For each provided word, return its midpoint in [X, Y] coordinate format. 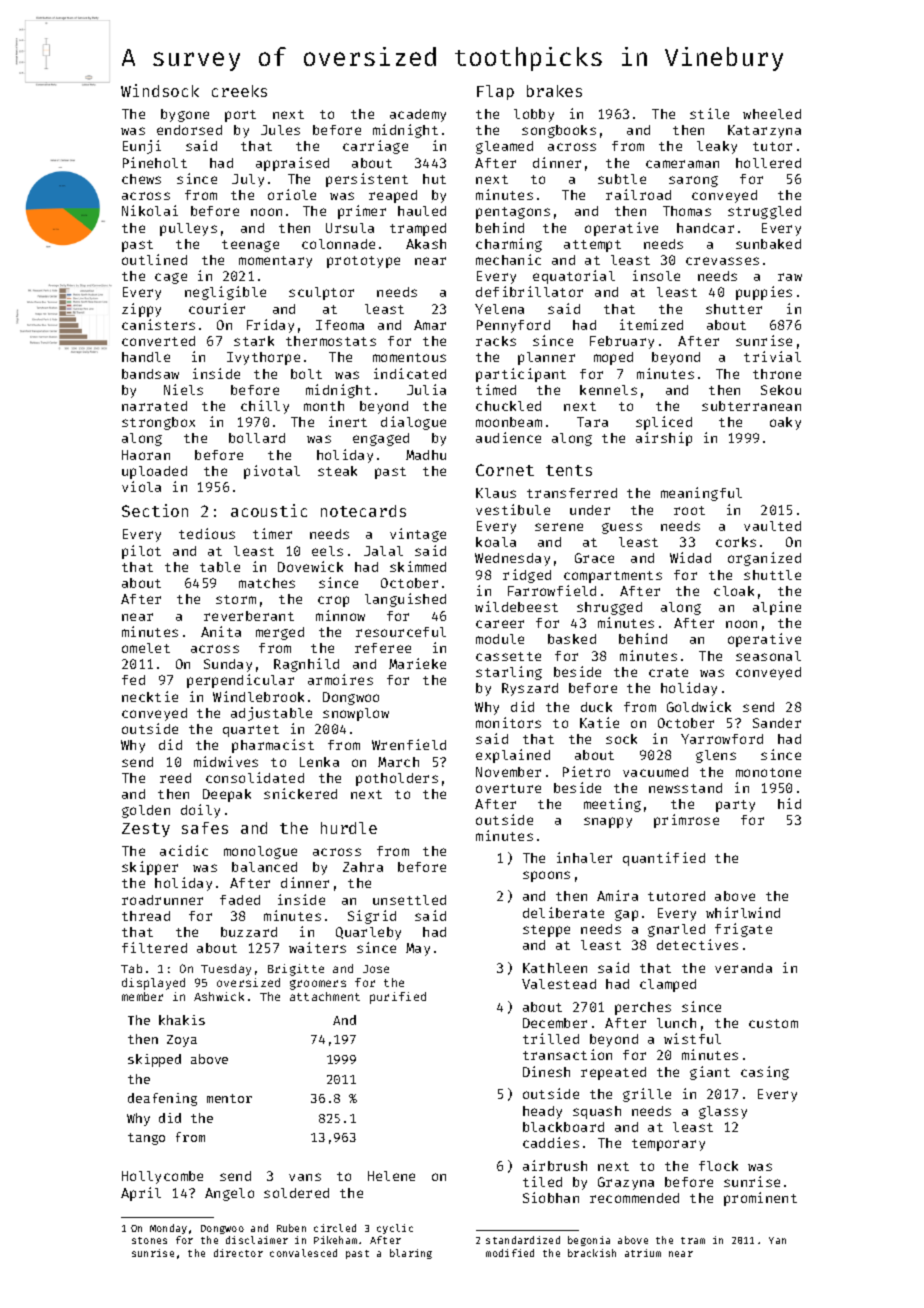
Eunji [142, 147]
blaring [411, 1254]
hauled [422, 211]
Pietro [586, 771]
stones [149, 1240]
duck [596, 707]
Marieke [417, 663]
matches [267, 583]
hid [789, 803]
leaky [717, 147]
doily [200, 811]
